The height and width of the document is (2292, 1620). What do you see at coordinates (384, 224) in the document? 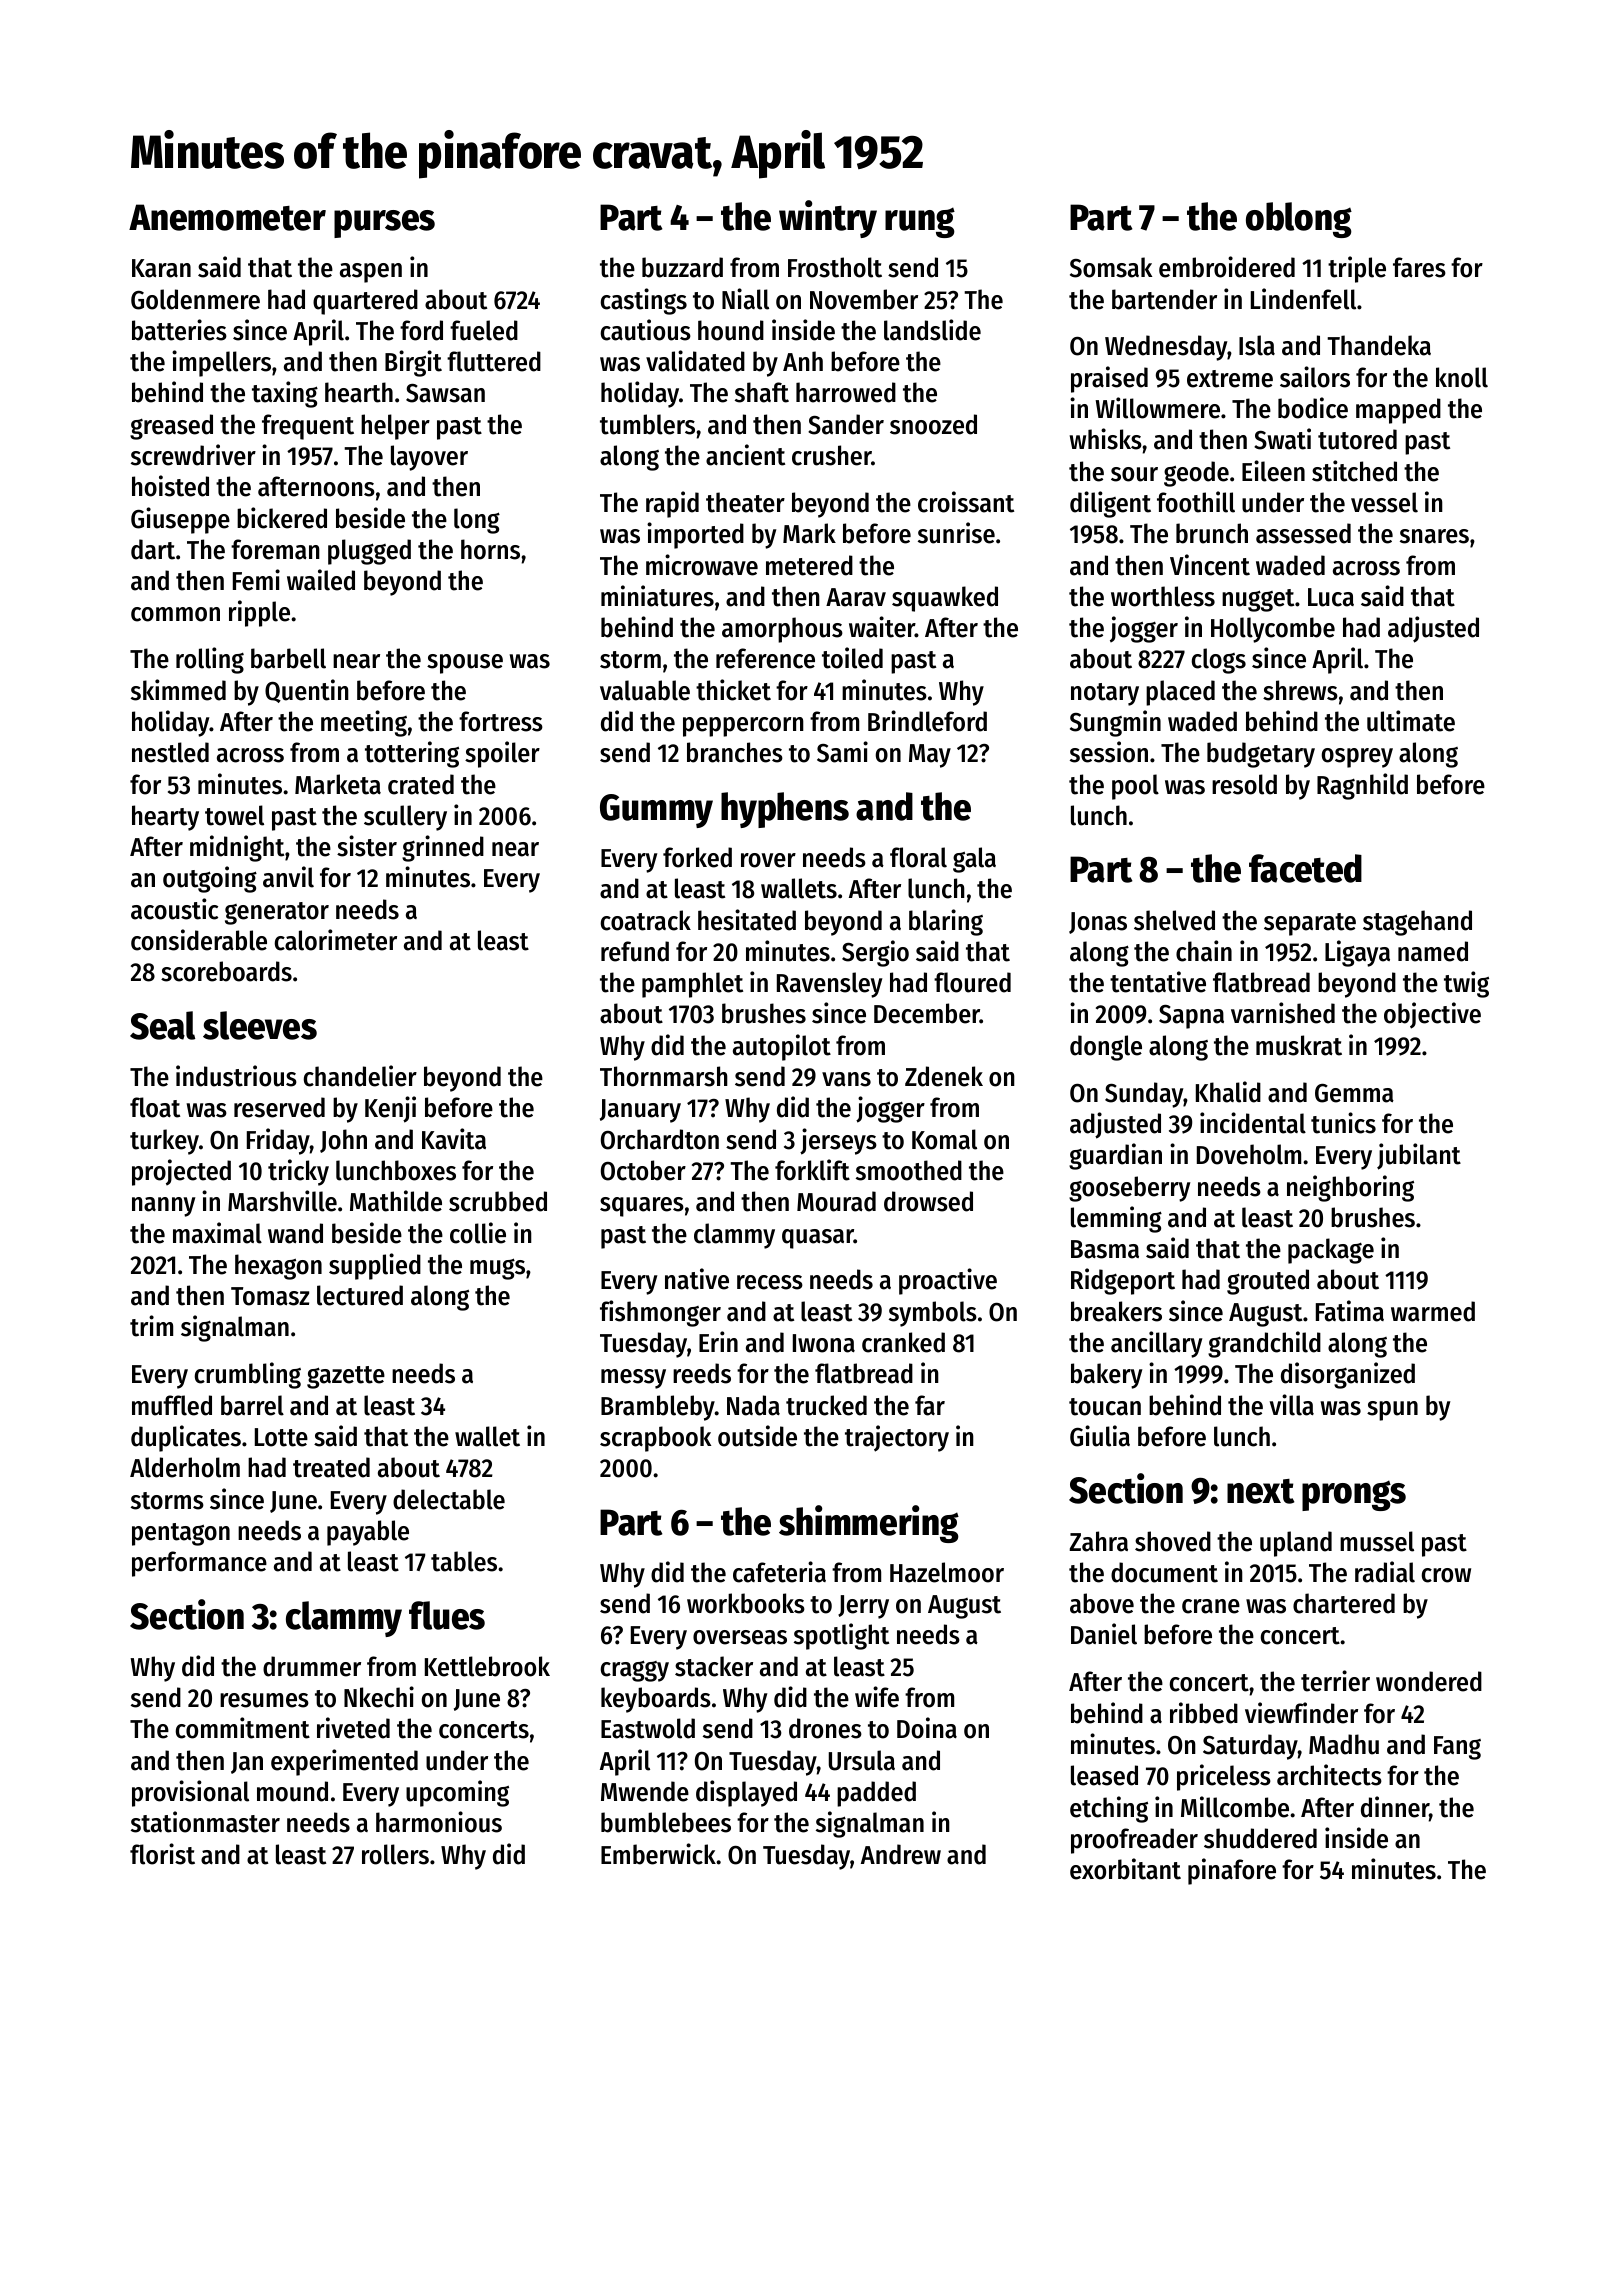
I see `purses` at bounding box center [384, 224].
